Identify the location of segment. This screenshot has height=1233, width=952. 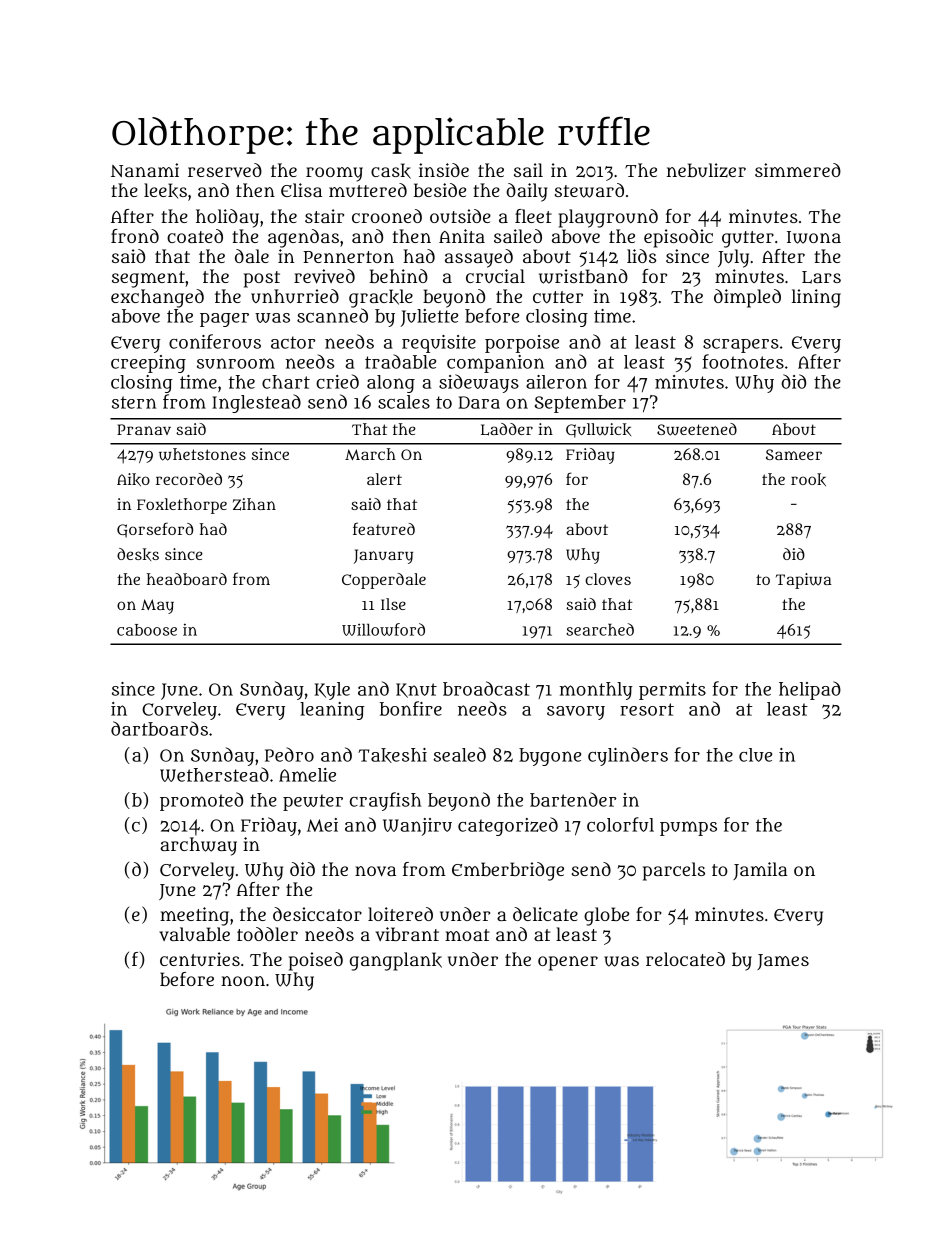
(148, 279).
